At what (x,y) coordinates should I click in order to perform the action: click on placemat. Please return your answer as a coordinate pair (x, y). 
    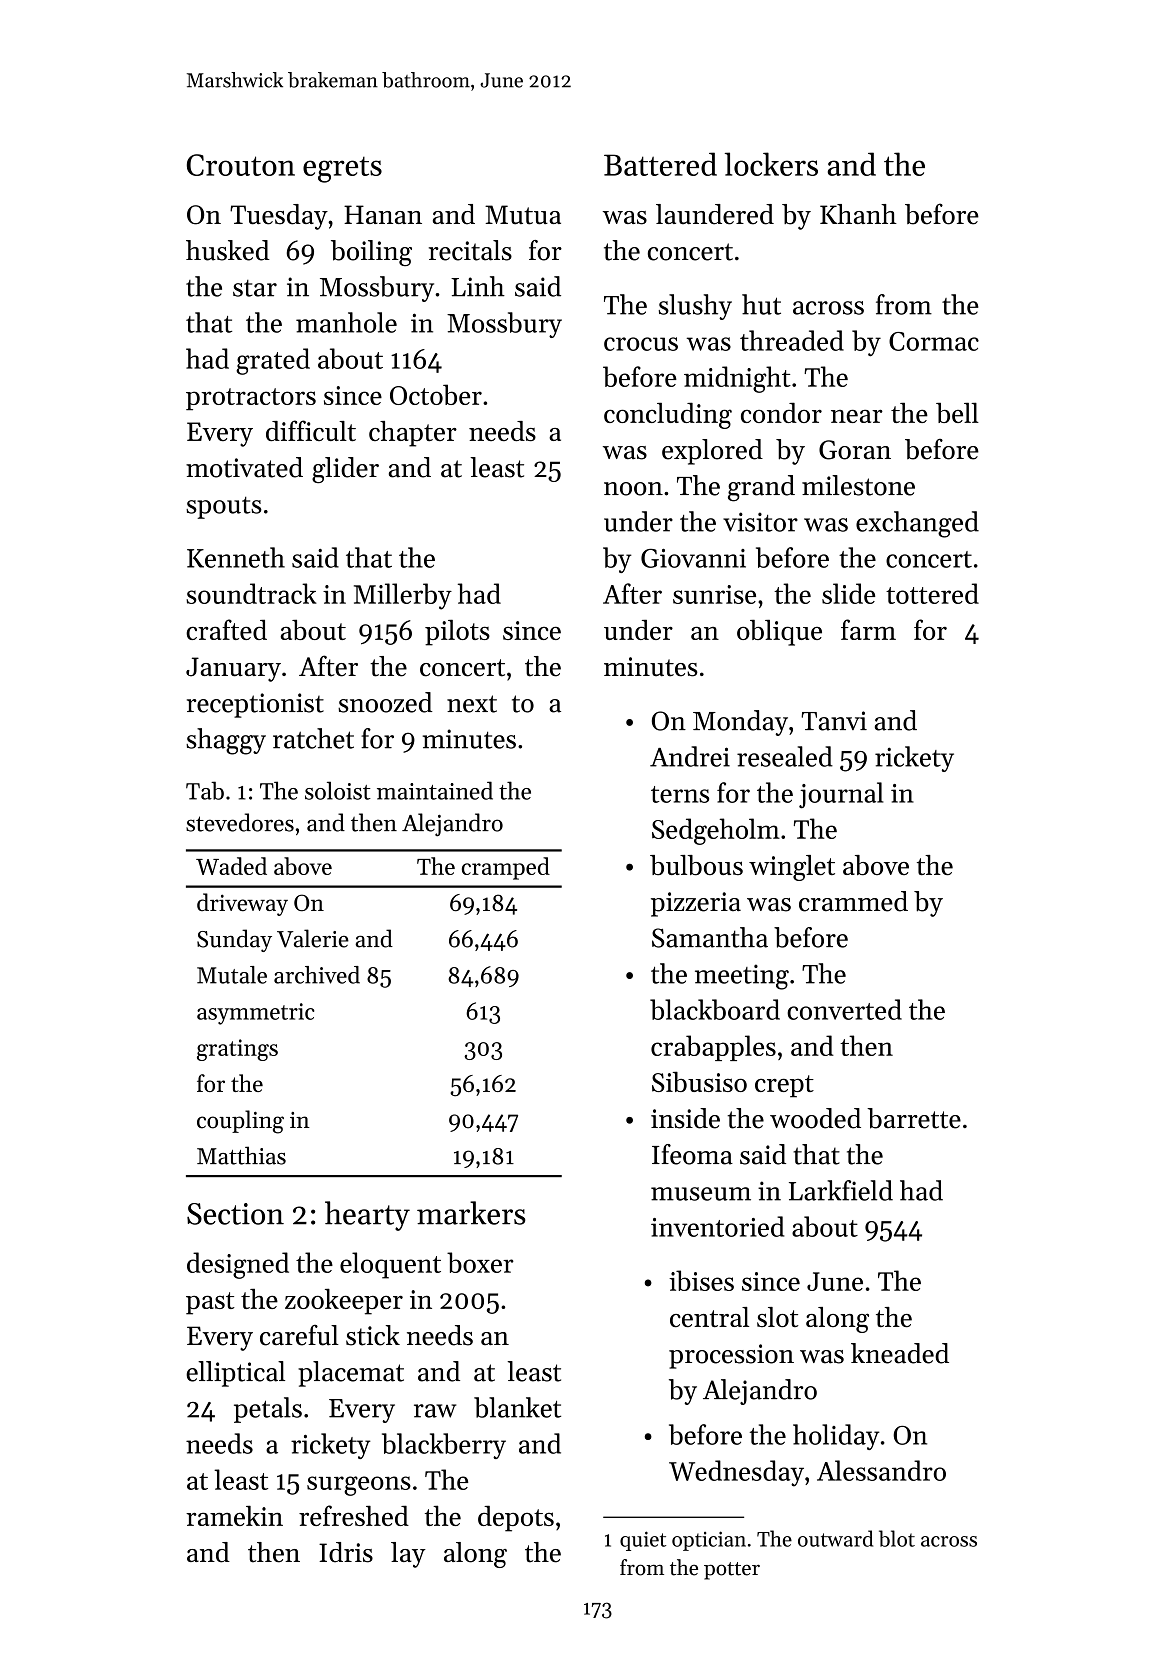
    Looking at the image, I should click on (351, 1374).
